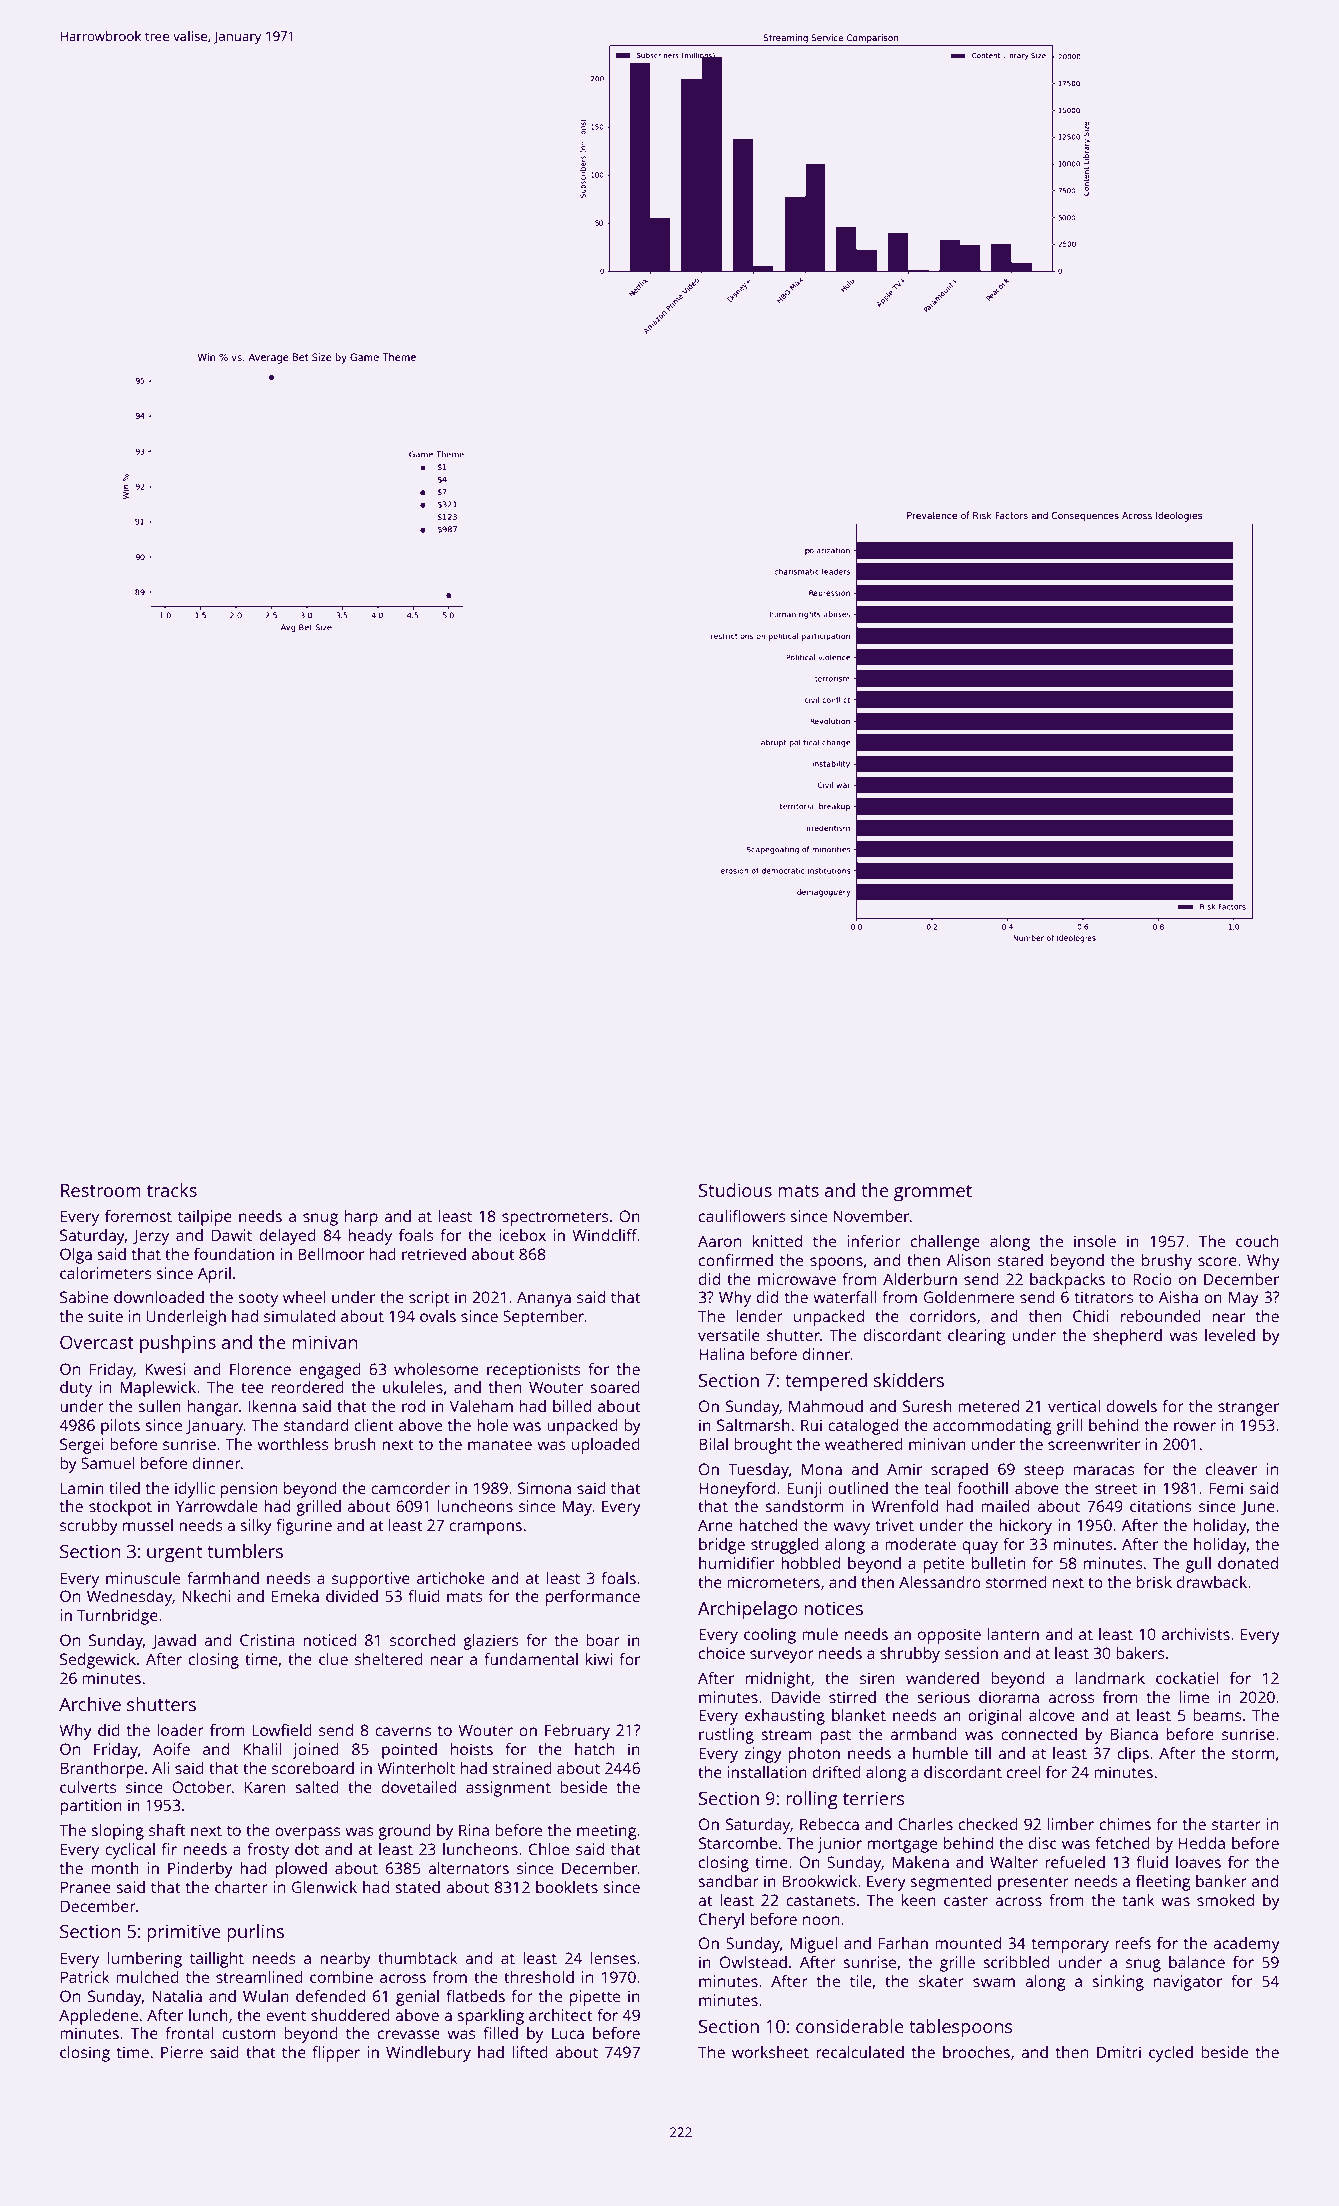 This screenshot has width=1339, height=2206. I want to click on noticed, so click(329, 1640).
